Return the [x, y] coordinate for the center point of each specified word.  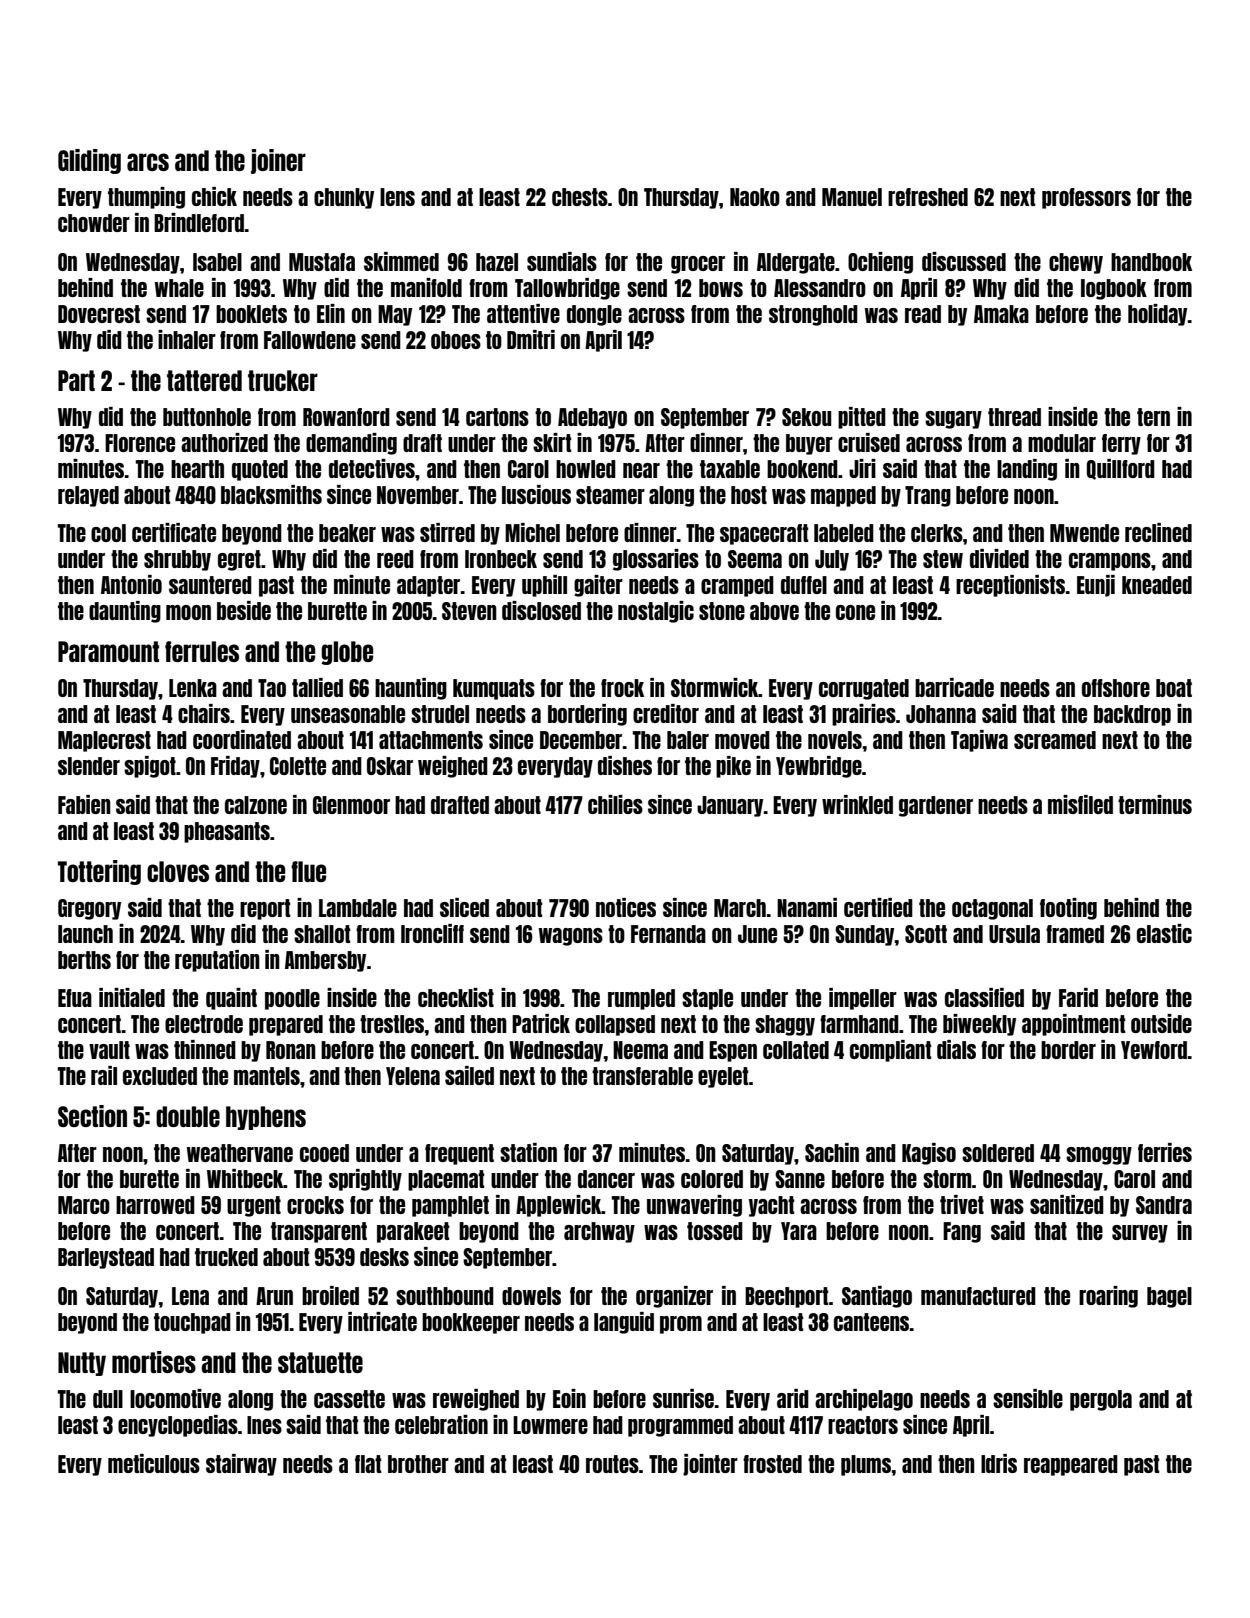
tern [1153, 417]
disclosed [541, 610]
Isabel [217, 262]
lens [397, 197]
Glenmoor [351, 805]
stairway [241, 1465]
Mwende [1084, 533]
